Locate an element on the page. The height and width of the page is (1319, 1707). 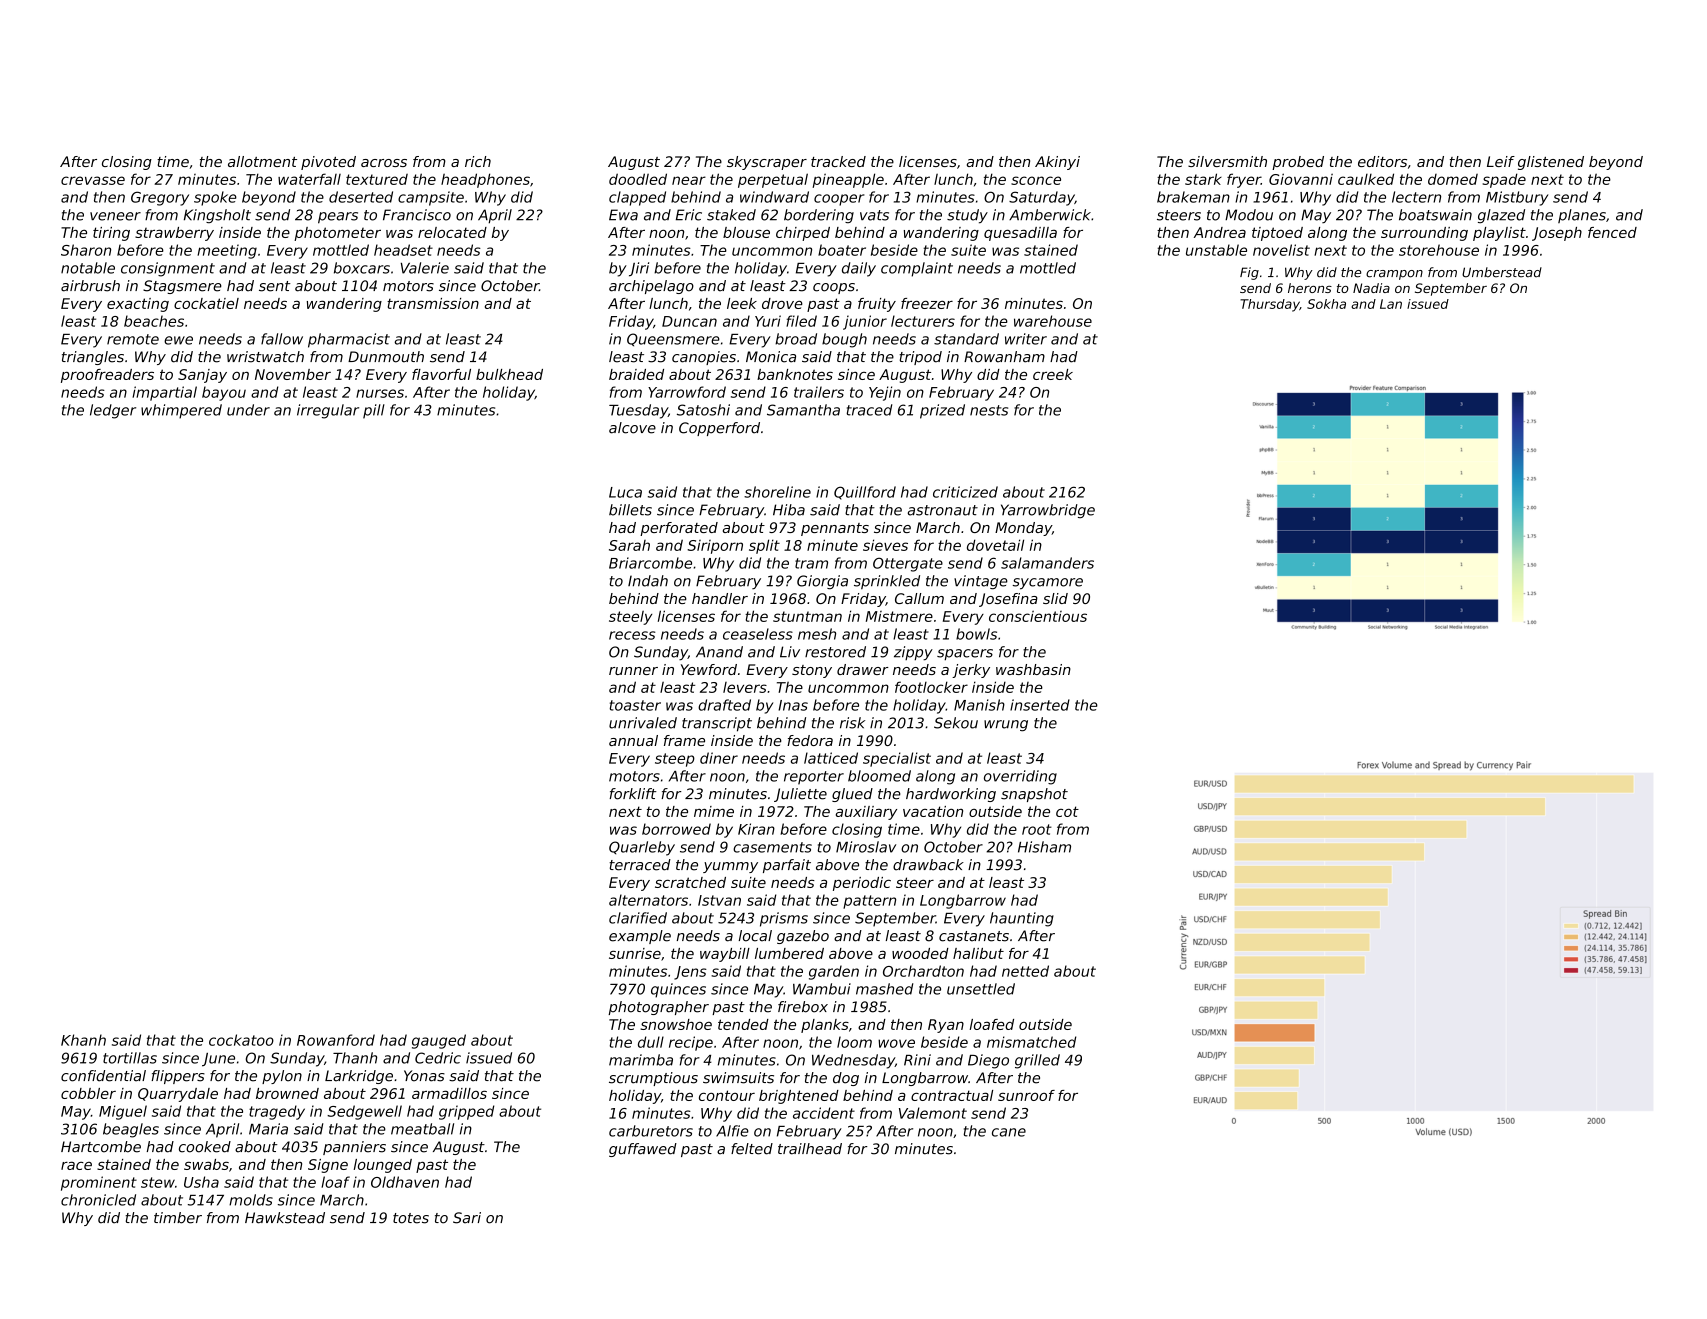
totes is located at coordinates (411, 1218).
